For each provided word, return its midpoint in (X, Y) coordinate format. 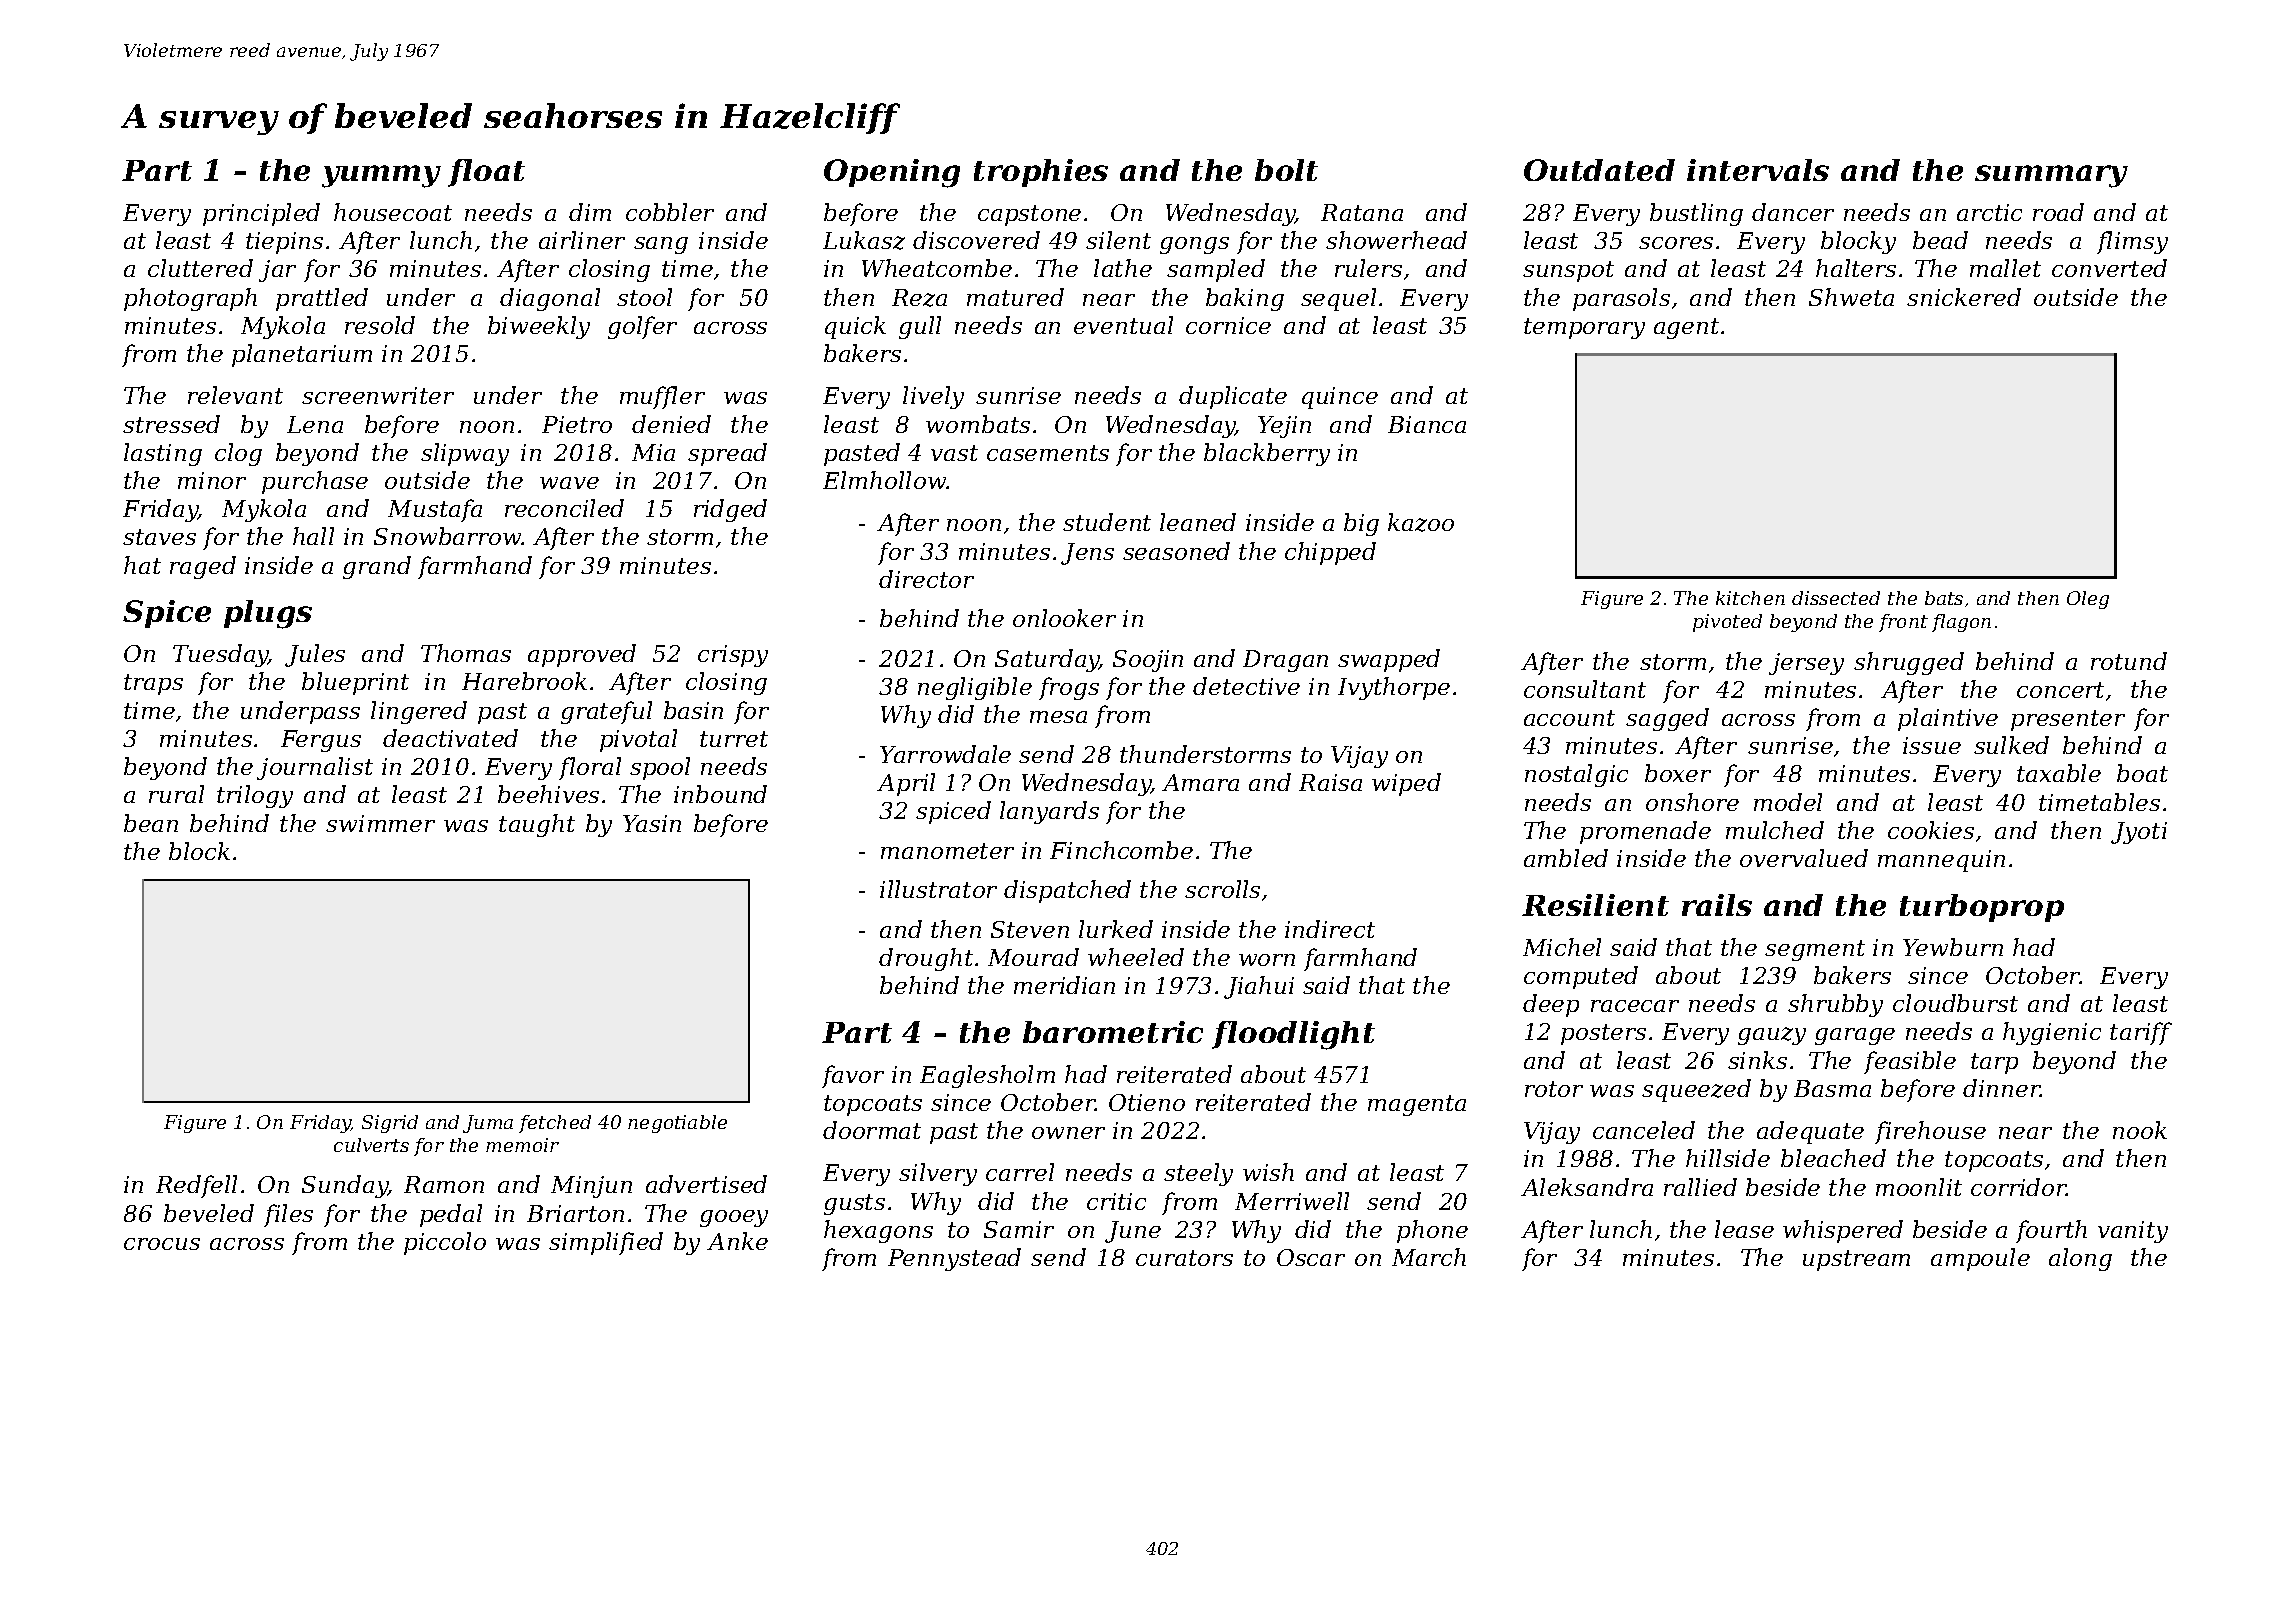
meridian (1064, 985)
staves (159, 537)
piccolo (445, 1243)
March (1429, 1257)
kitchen (1750, 598)
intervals (1758, 170)
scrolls (1222, 889)
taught (537, 825)
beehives (548, 794)
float (486, 173)
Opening (892, 173)
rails (1717, 905)
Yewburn (1953, 947)
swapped (1389, 660)
